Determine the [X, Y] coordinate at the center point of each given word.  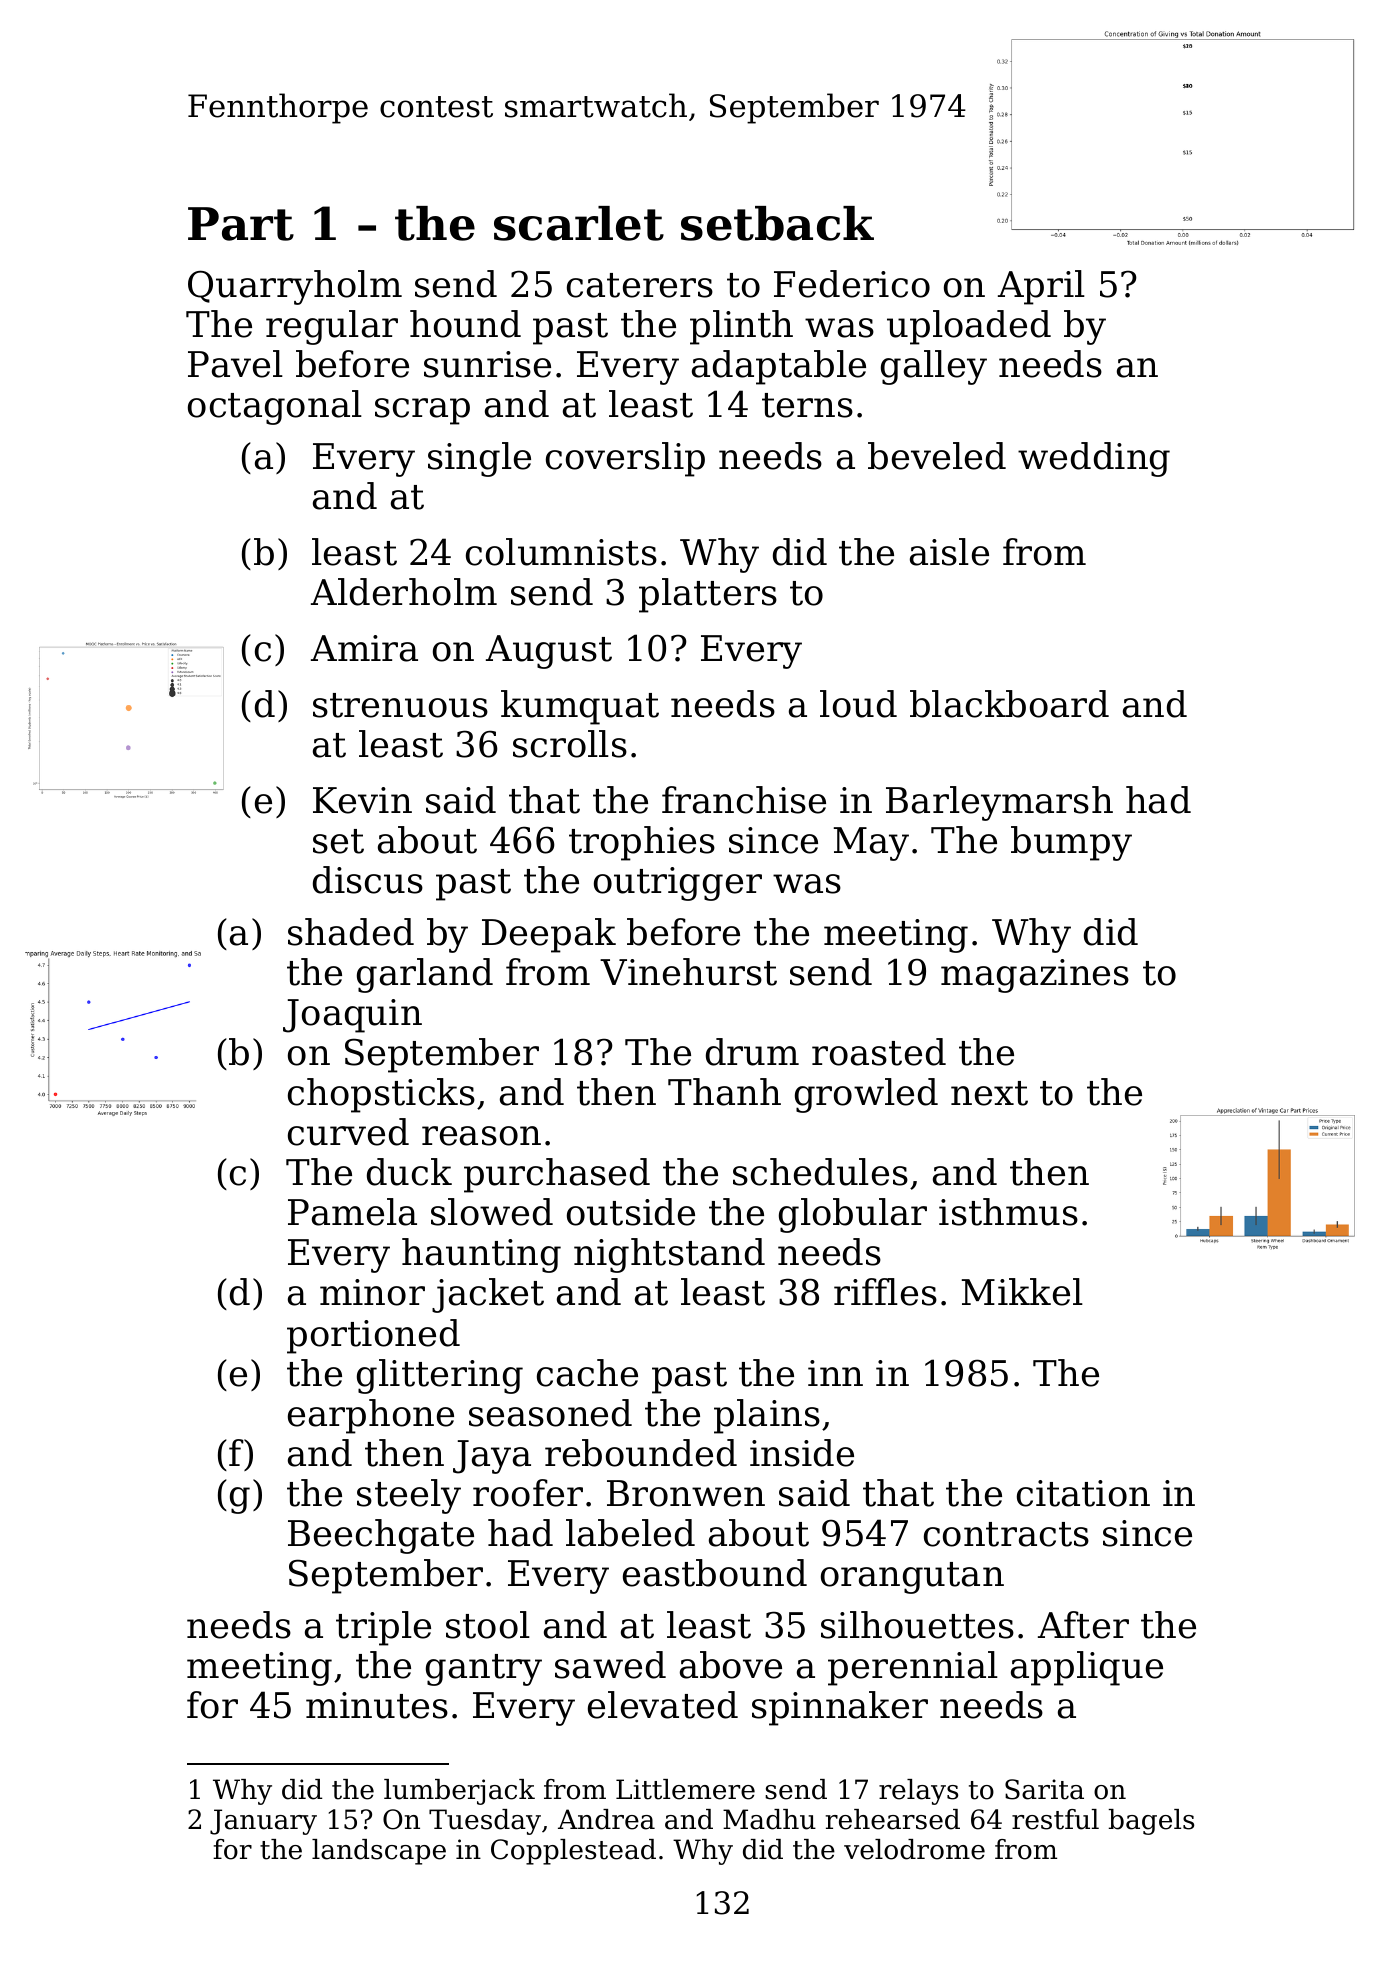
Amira [364, 648]
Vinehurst [688, 972]
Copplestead [573, 1852]
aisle [949, 552]
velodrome [914, 1849]
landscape [379, 1852]
